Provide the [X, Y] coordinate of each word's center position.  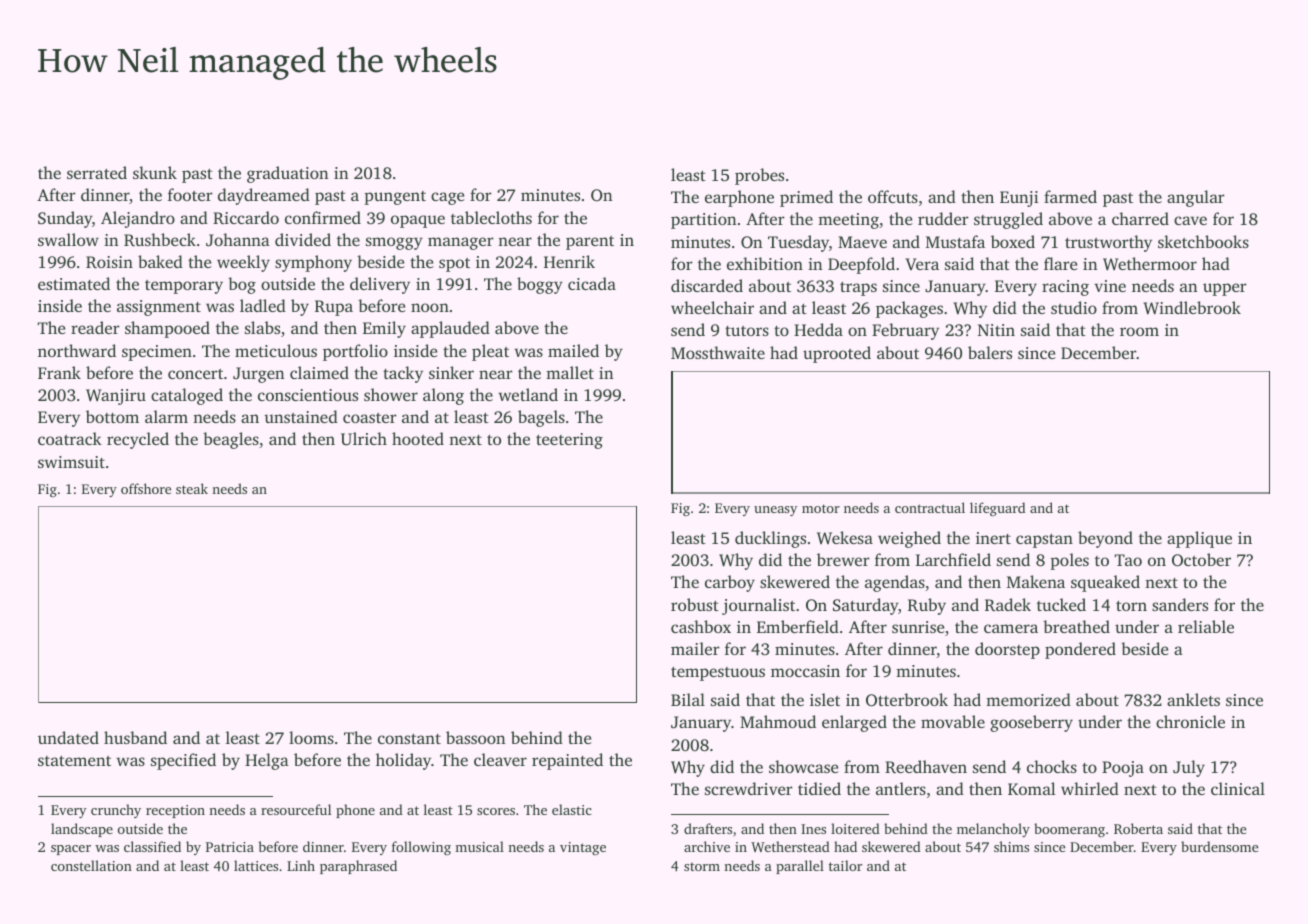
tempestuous [718, 674]
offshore [146, 488]
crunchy [116, 811]
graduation [287, 174]
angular [1196, 198]
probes [759, 176]
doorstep [1007, 650]
